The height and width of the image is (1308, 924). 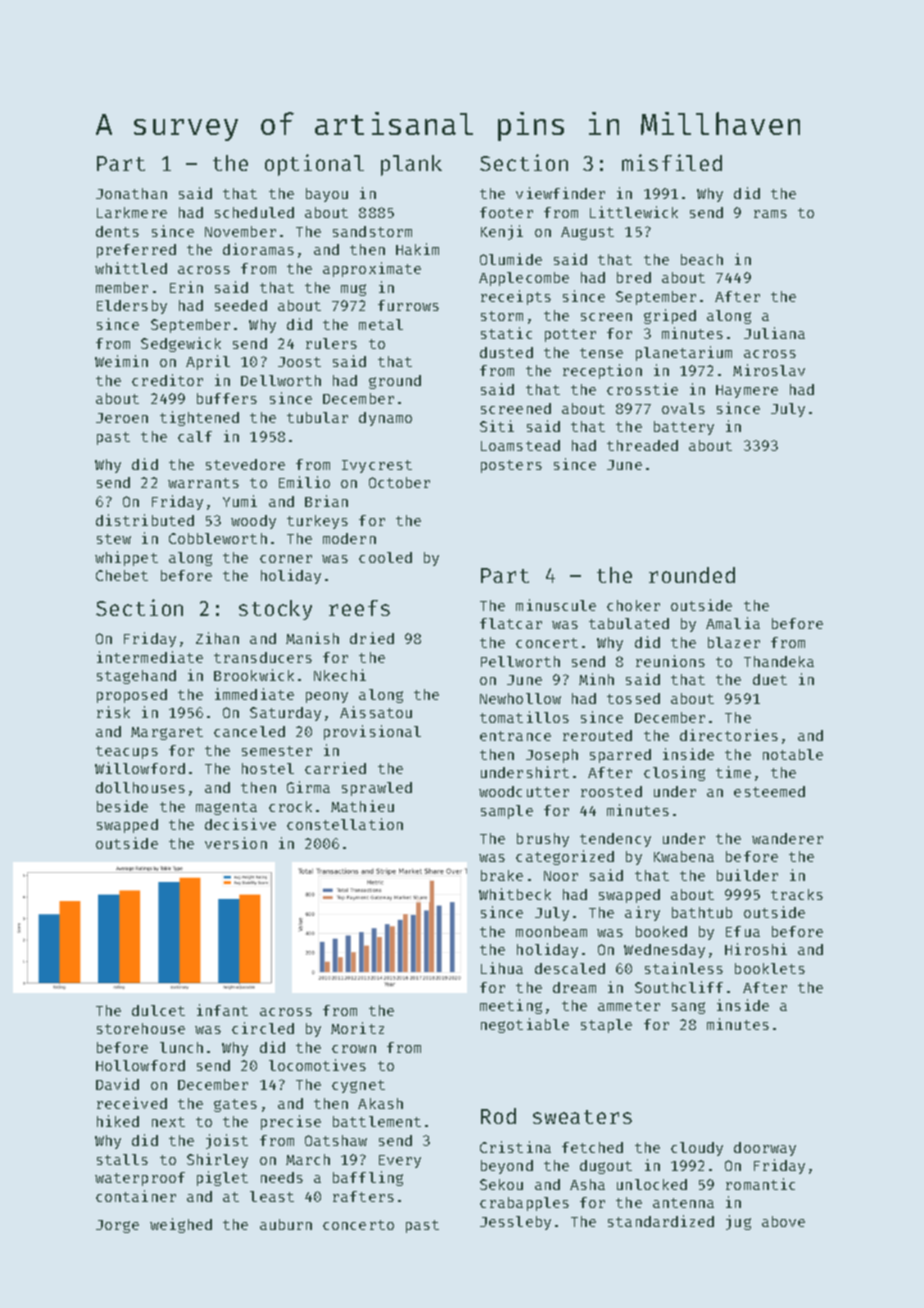 I want to click on Jonathan, so click(x=131, y=193).
